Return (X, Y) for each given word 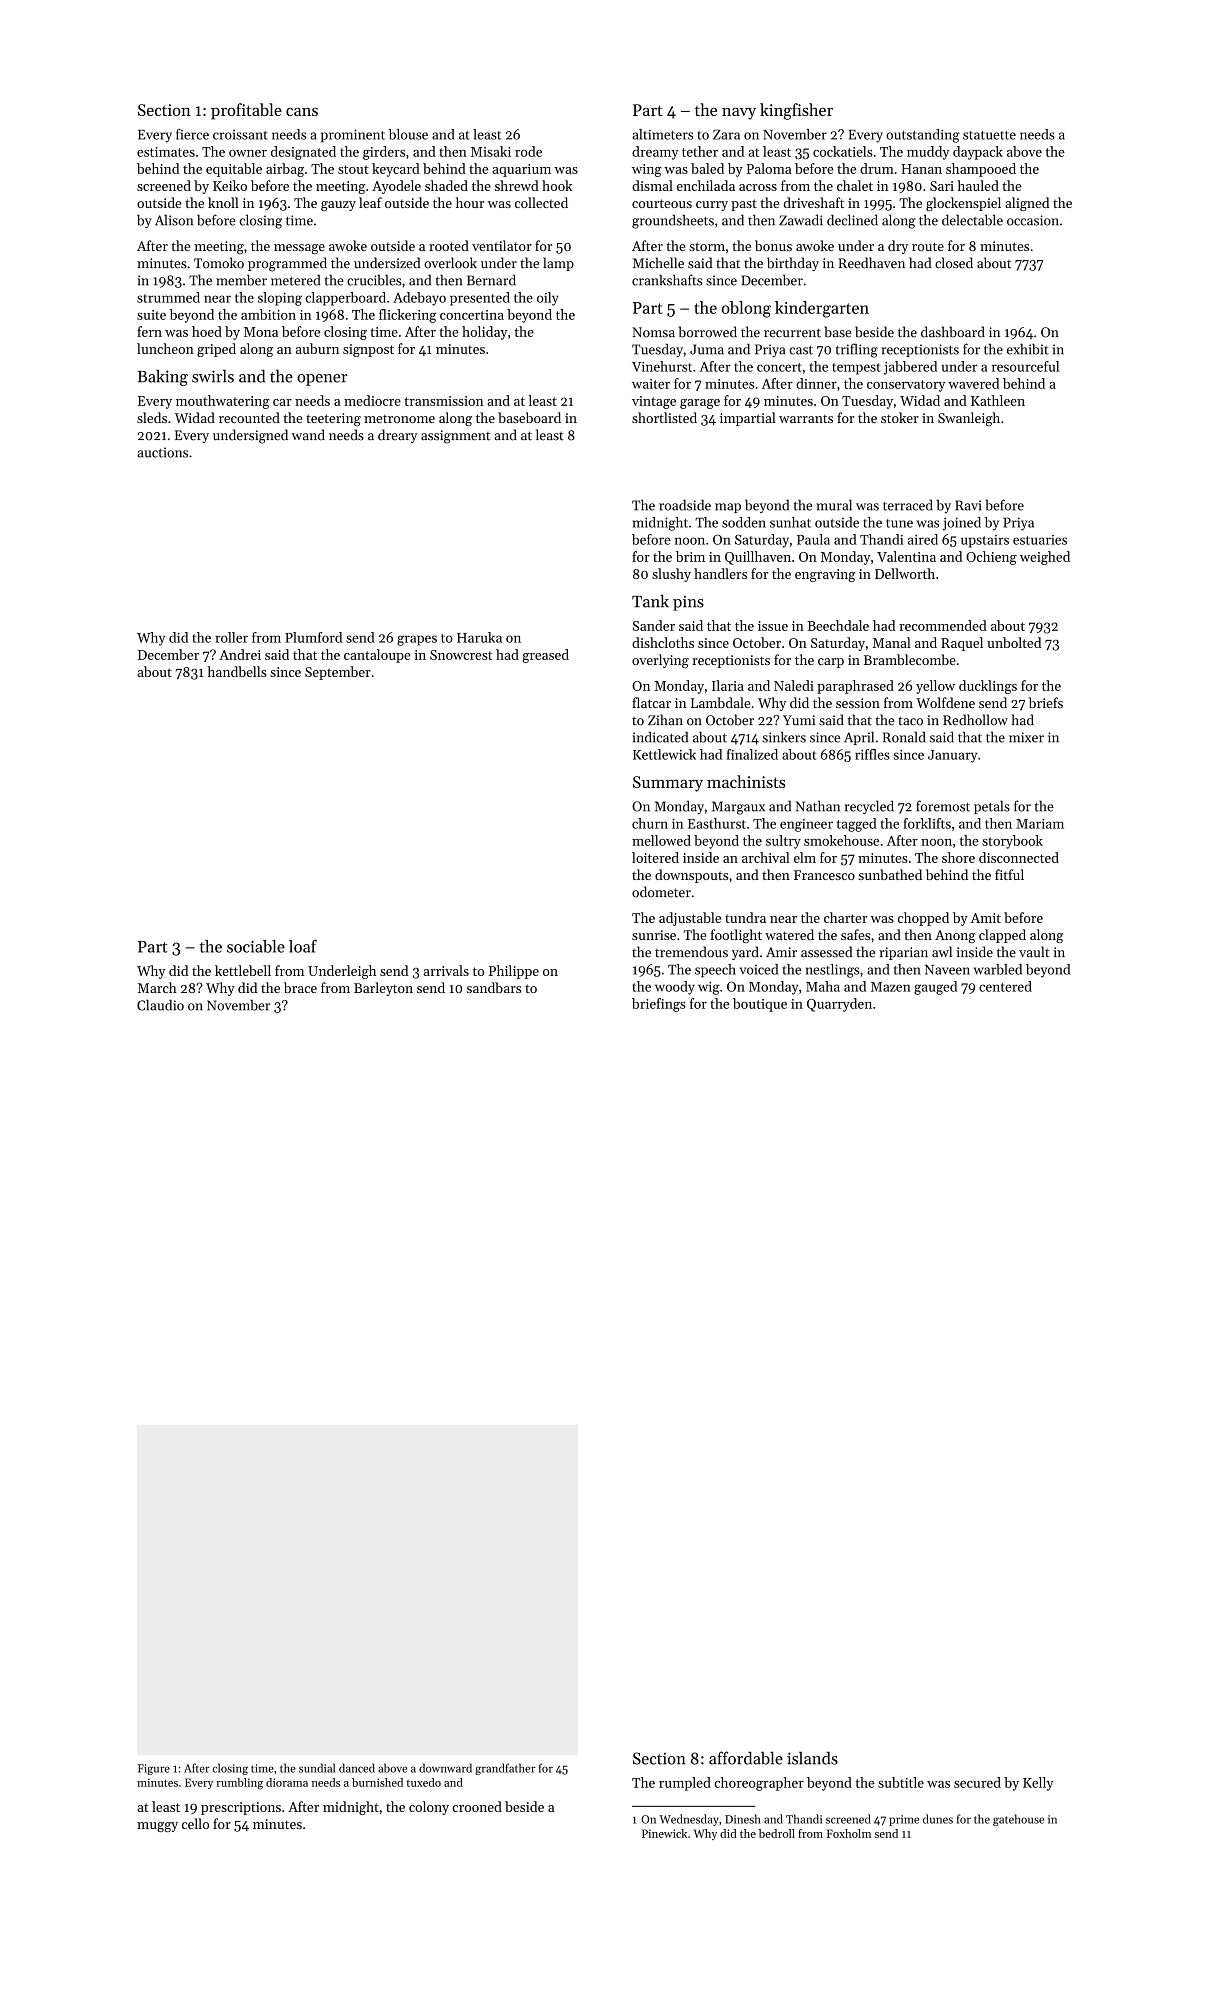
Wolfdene (945, 702)
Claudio (160, 1005)
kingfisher (796, 111)
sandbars (494, 987)
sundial (317, 1768)
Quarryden (839, 1005)
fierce (192, 134)
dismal (652, 185)
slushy (671, 575)
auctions (162, 452)
